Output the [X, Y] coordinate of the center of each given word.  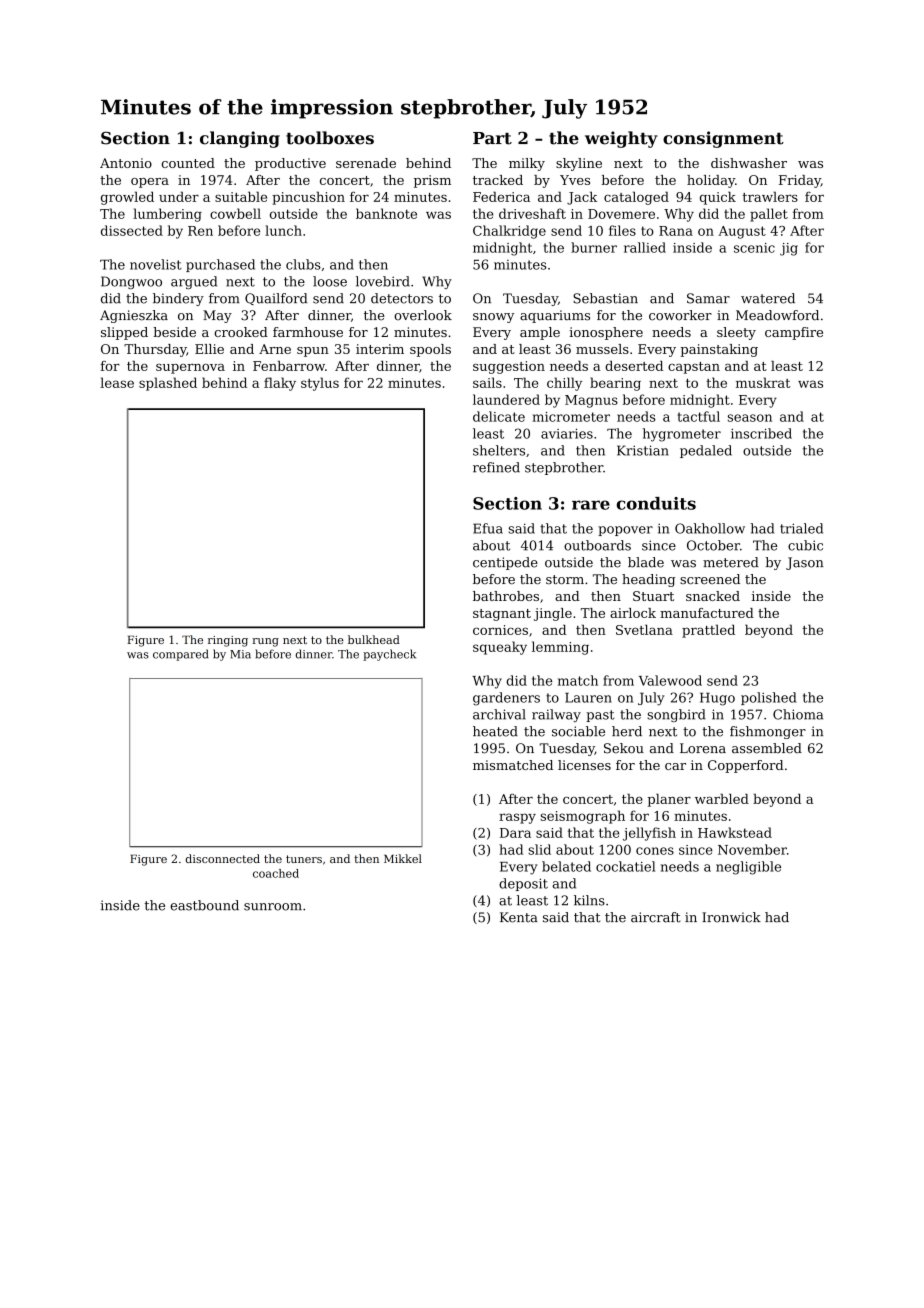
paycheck [389, 655]
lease [117, 382]
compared [180, 655]
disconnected [222, 858]
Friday [800, 181]
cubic [805, 545]
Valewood [670, 680]
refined [496, 467]
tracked [498, 180]
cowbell [235, 213]
